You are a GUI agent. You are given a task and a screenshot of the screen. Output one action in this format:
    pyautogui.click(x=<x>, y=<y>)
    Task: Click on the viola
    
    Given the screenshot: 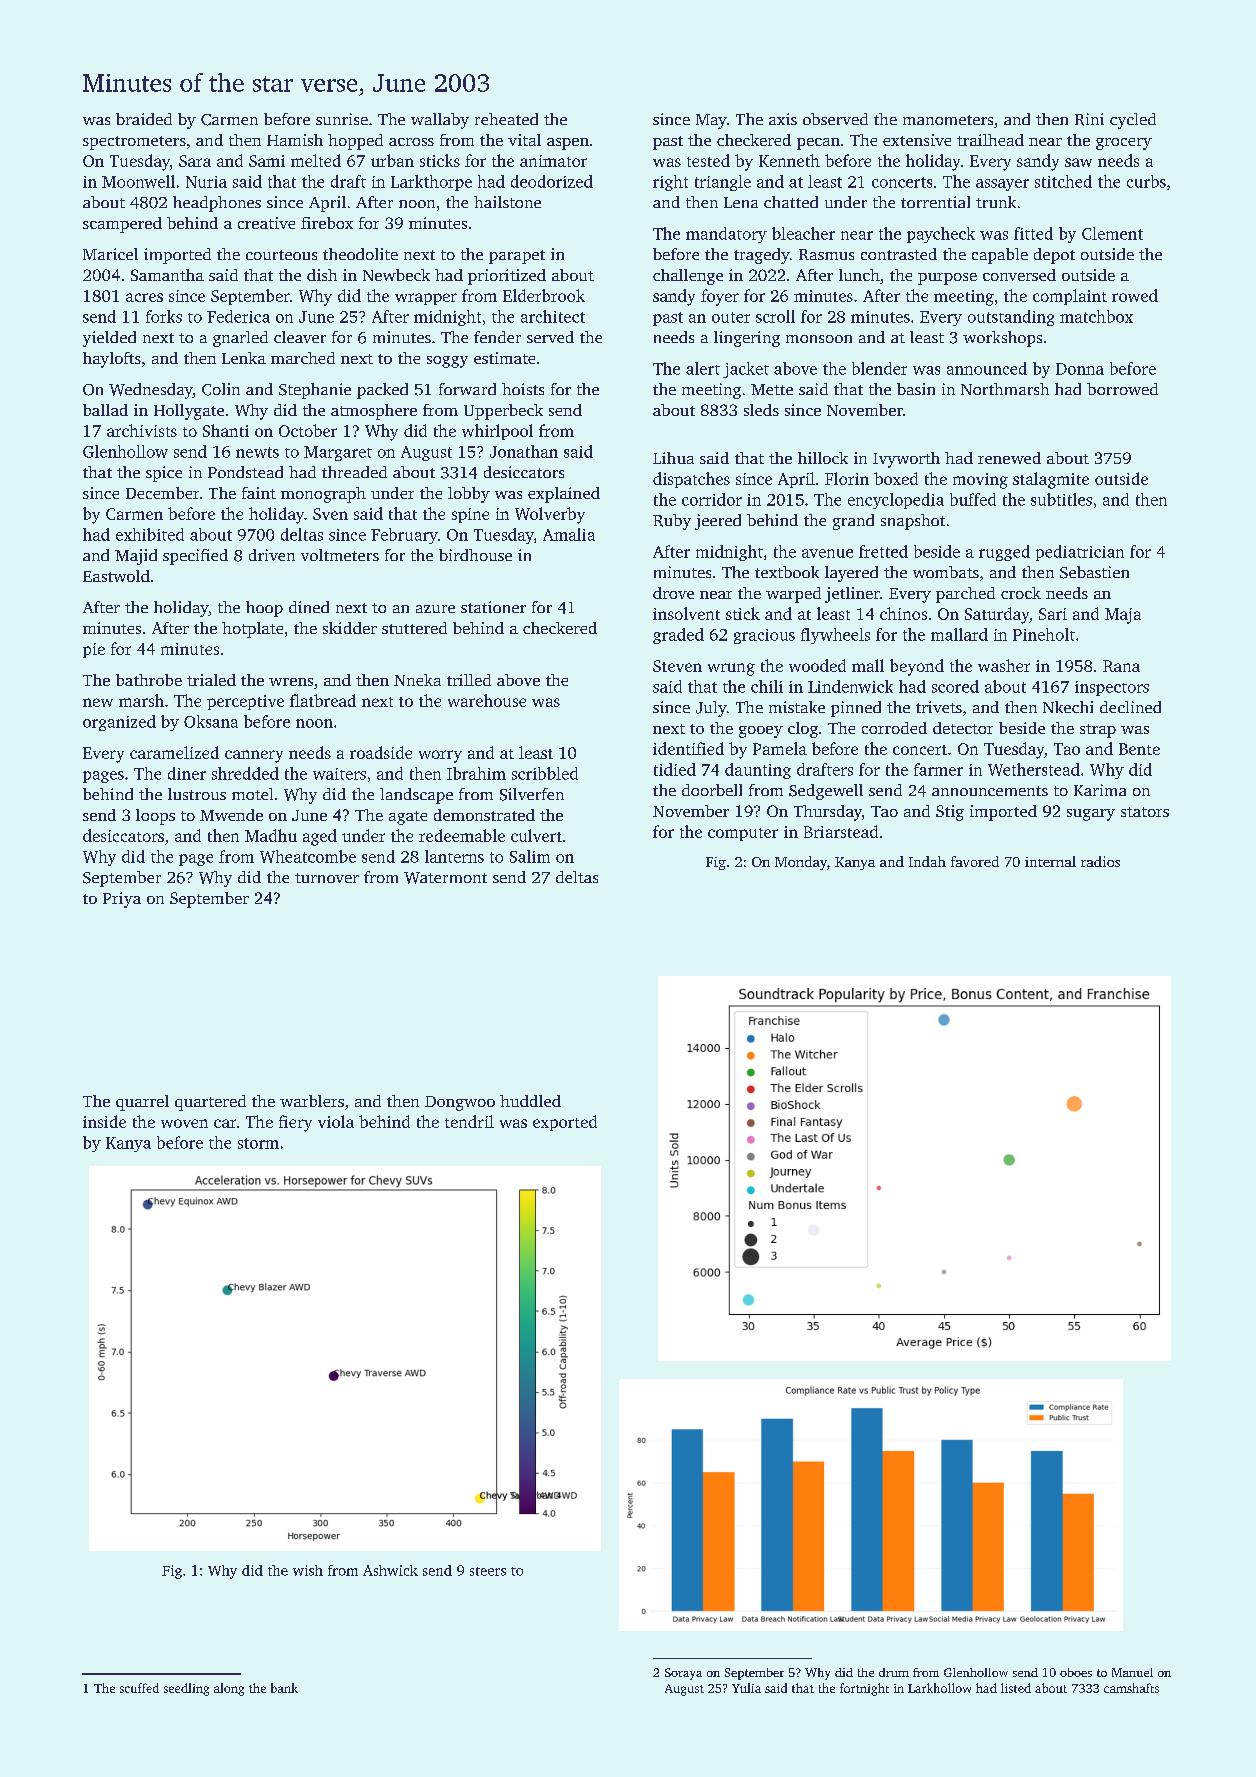 What is the action you would take?
    pyautogui.click(x=336, y=1121)
